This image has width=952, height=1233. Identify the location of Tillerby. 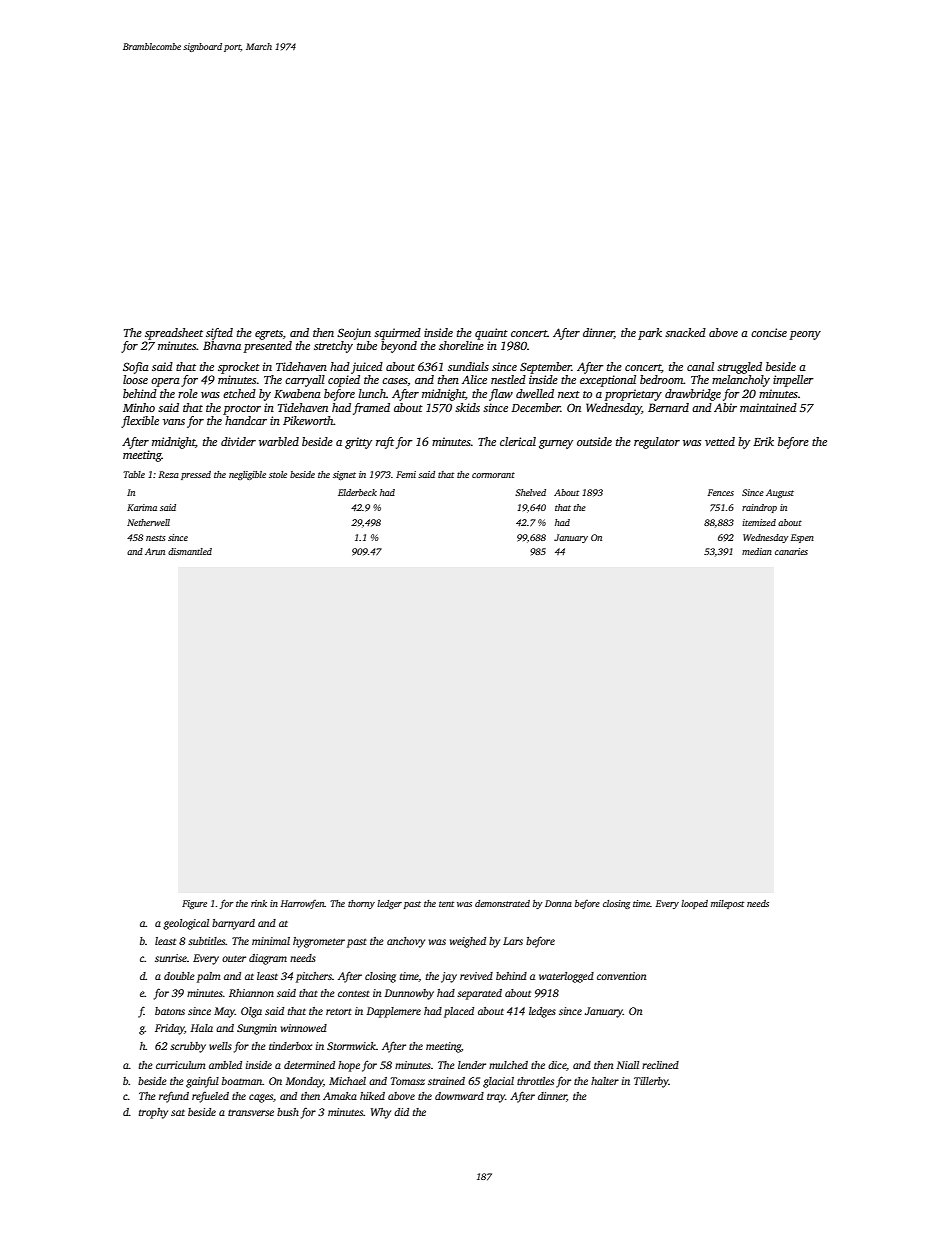
(651, 1082).
